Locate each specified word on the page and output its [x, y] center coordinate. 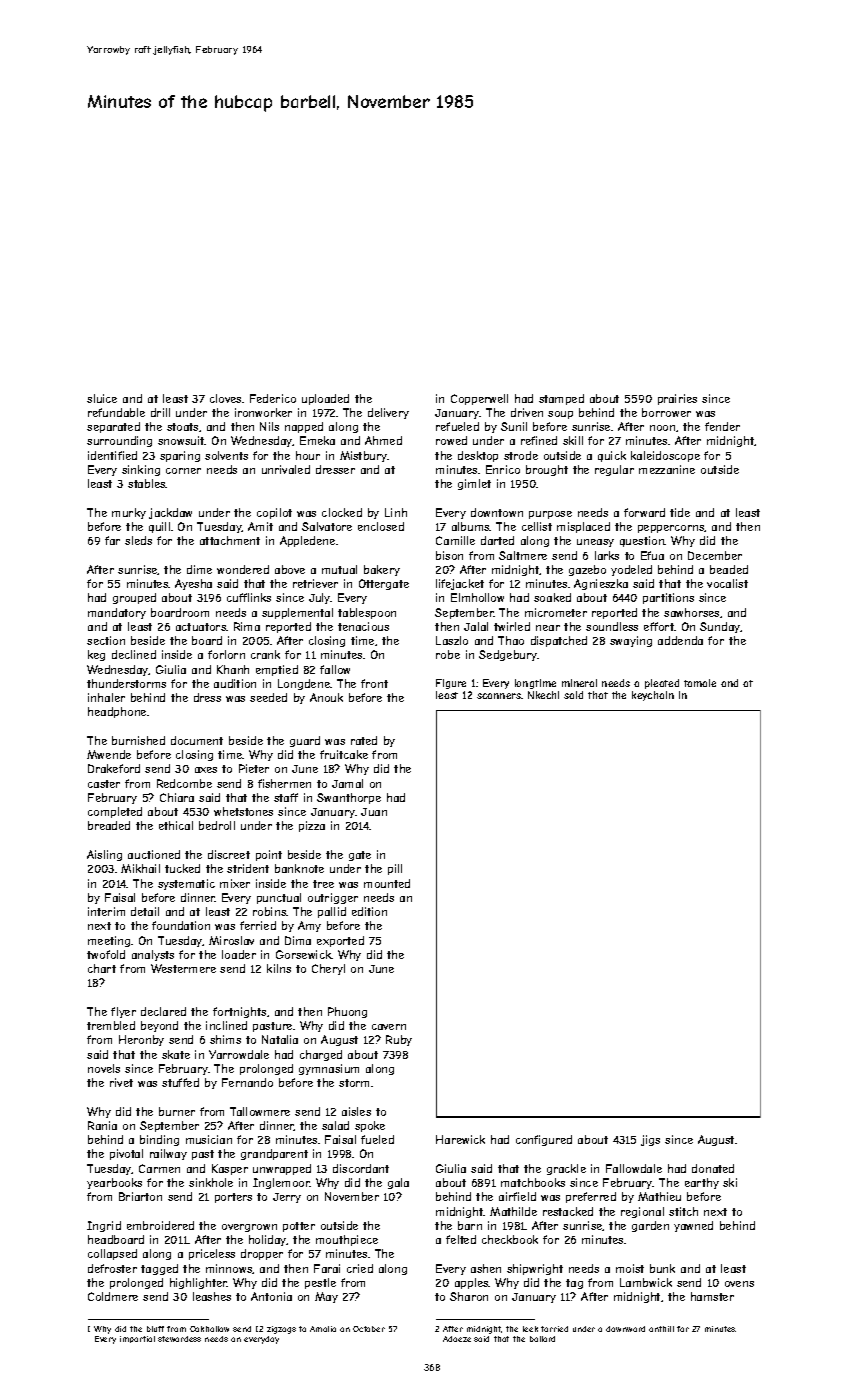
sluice [102, 398]
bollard [542, 1339]
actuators [201, 627]
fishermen [284, 783]
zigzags [281, 1330]
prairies [677, 399]
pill [395, 869]
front [374, 683]
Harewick [460, 1139]
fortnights [239, 1012]
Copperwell [479, 399]
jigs [650, 1140]
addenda [680, 640]
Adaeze [457, 1339]
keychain [653, 696]
